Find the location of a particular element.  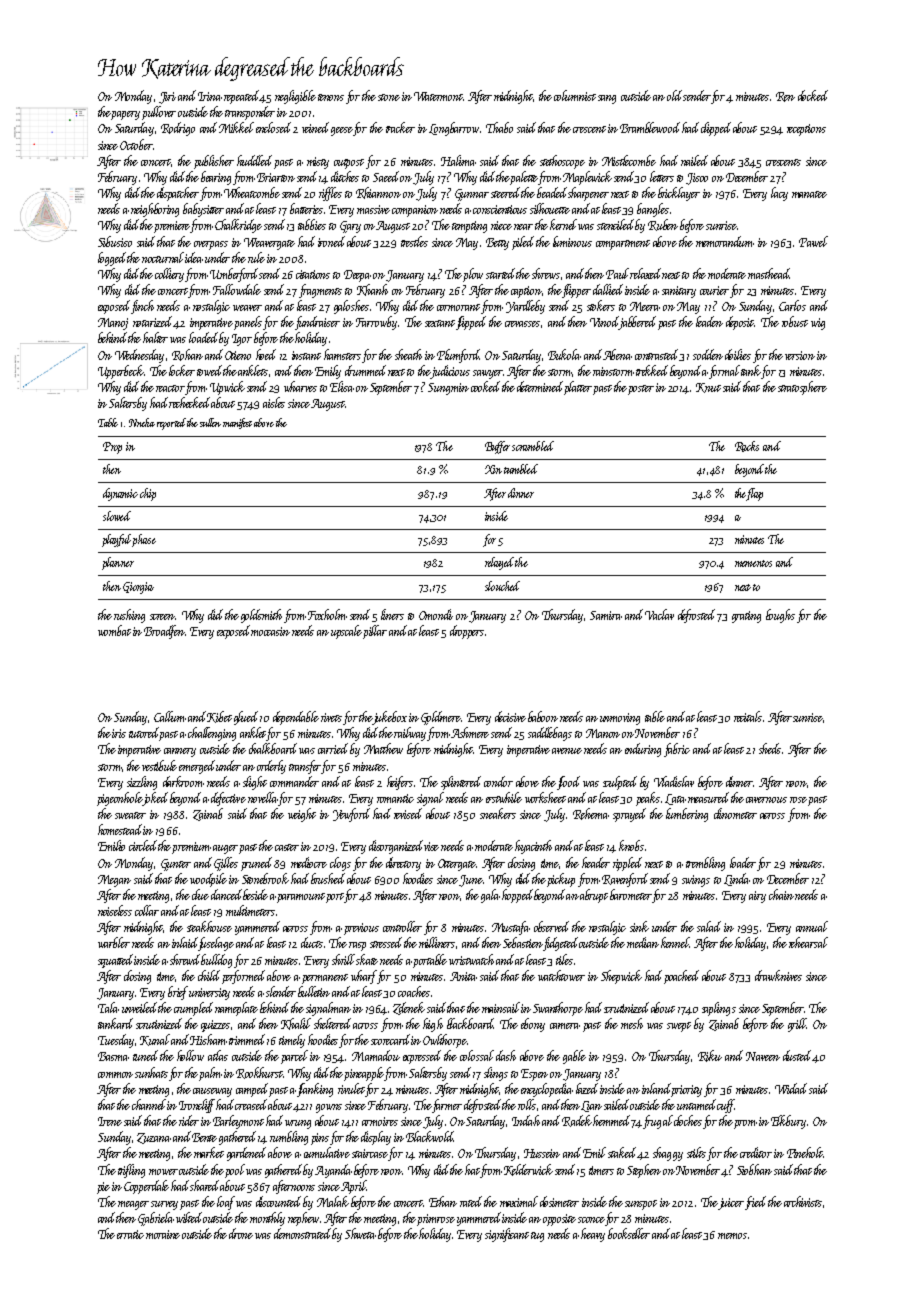

batteries is located at coordinates (306, 208).
